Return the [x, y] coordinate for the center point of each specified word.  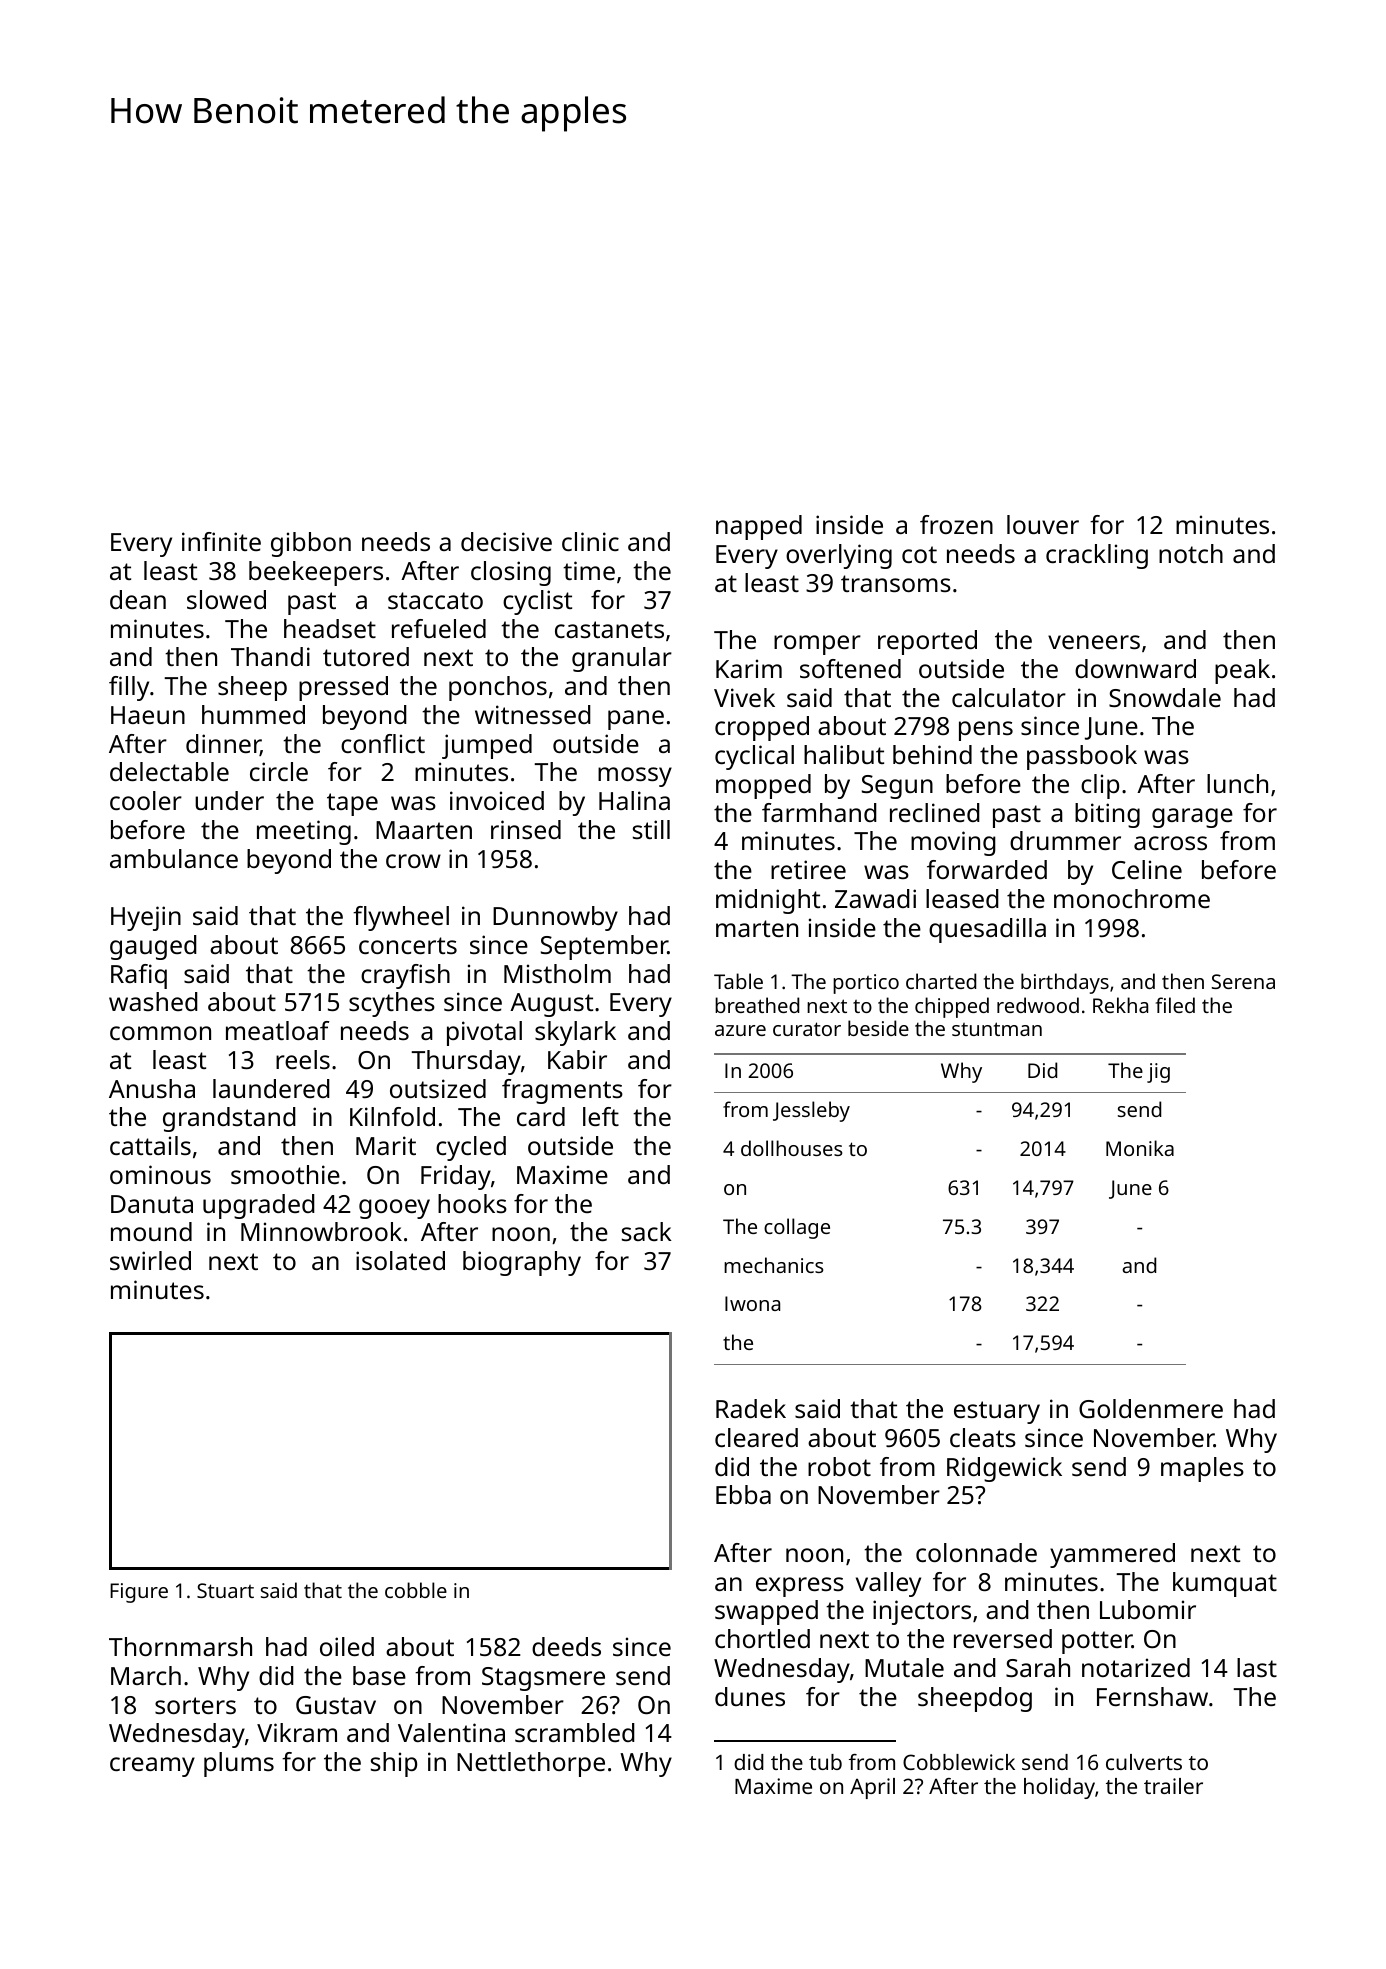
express [800, 1587]
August [551, 1005]
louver [1043, 524]
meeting [304, 832]
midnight [768, 901]
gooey [394, 1209]
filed [1175, 1005]
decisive [506, 541]
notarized [1136, 1667]
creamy [152, 1767]
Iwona [752, 1303]
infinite [221, 541]
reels [303, 1059]
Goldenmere [1151, 1408]
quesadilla [987, 930]
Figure [139, 1593]
